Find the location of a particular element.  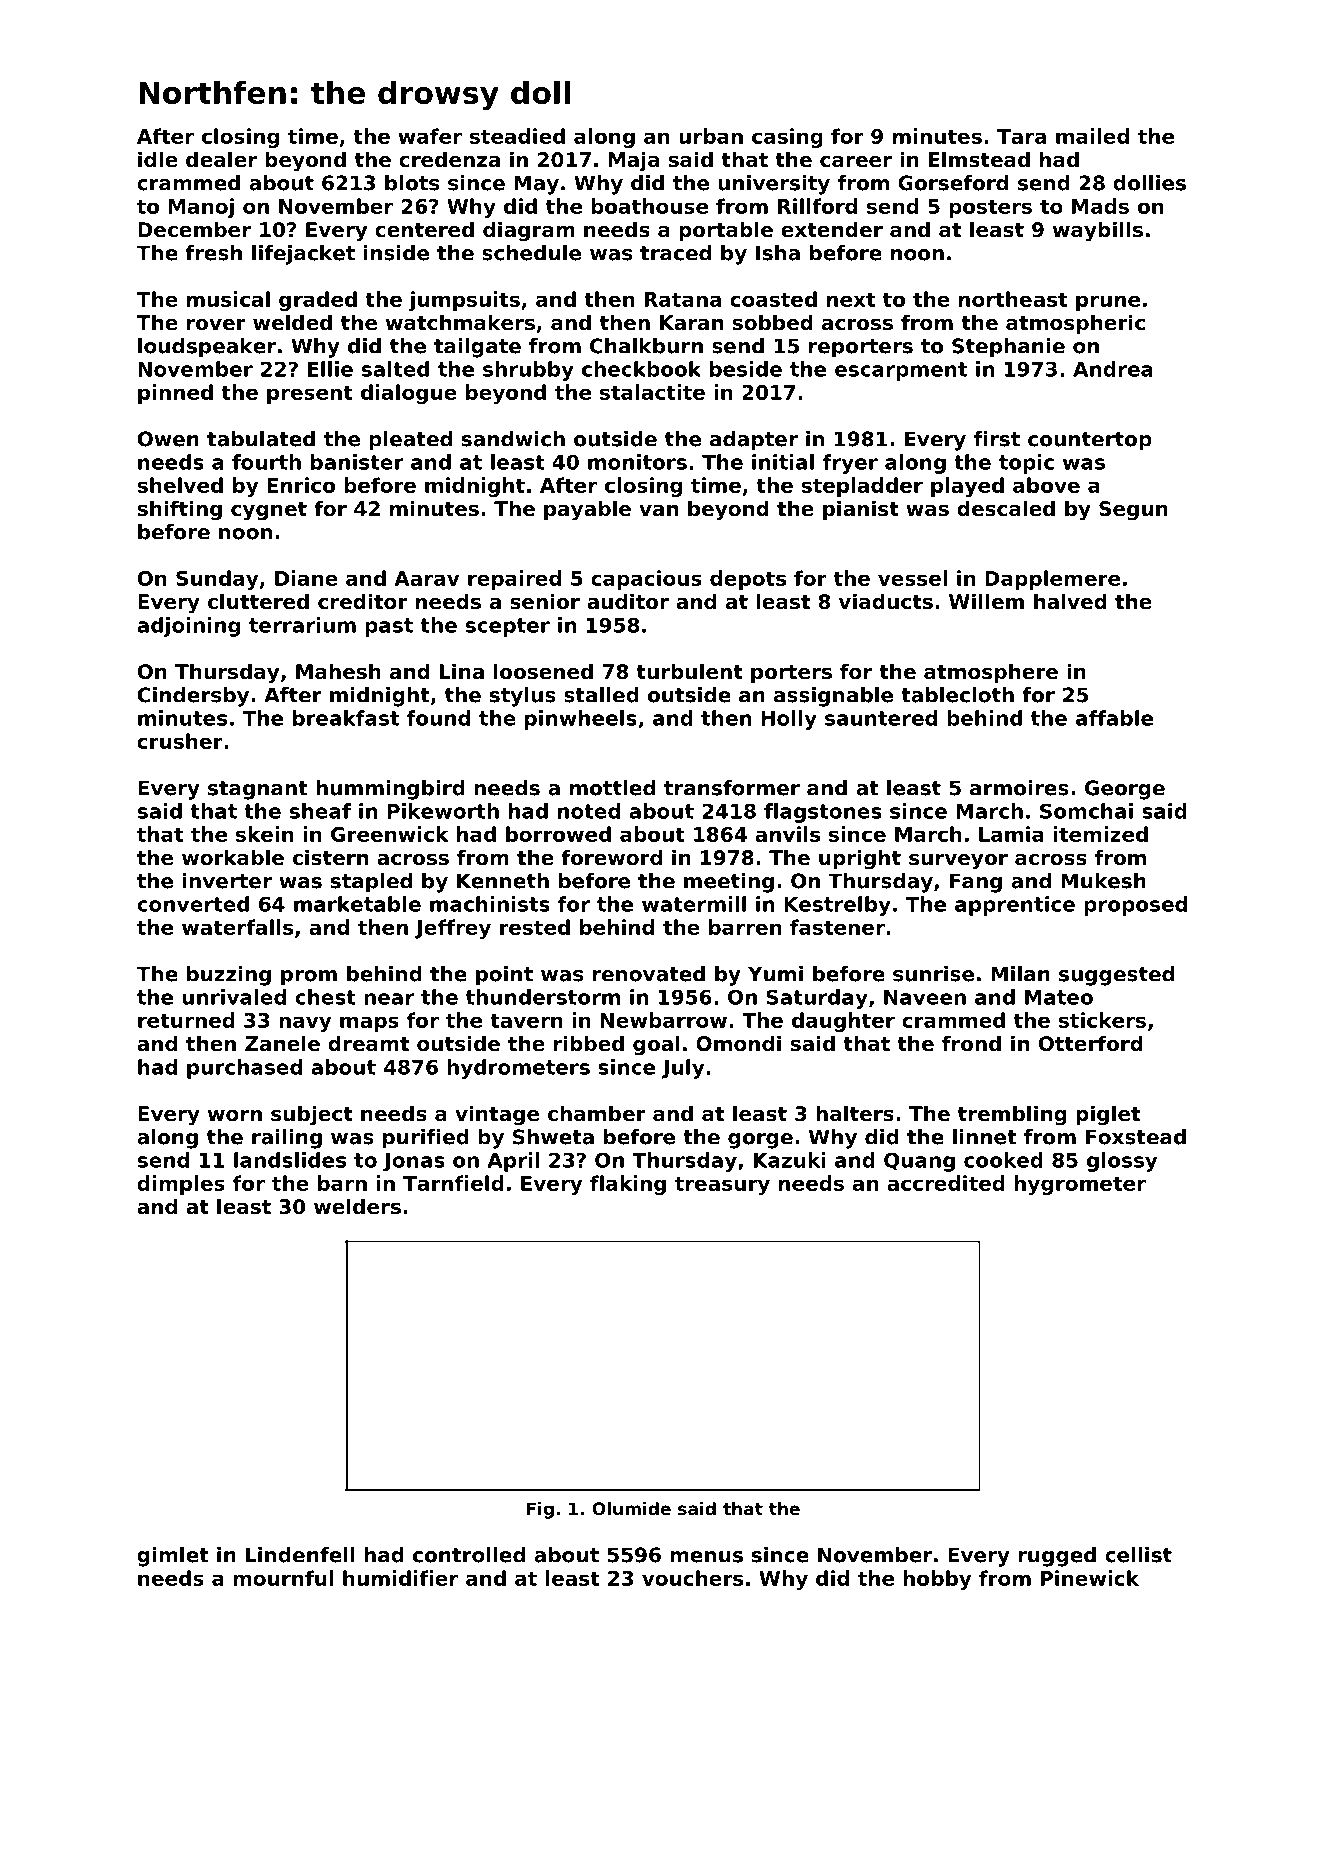

shifting is located at coordinates (180, 510).
